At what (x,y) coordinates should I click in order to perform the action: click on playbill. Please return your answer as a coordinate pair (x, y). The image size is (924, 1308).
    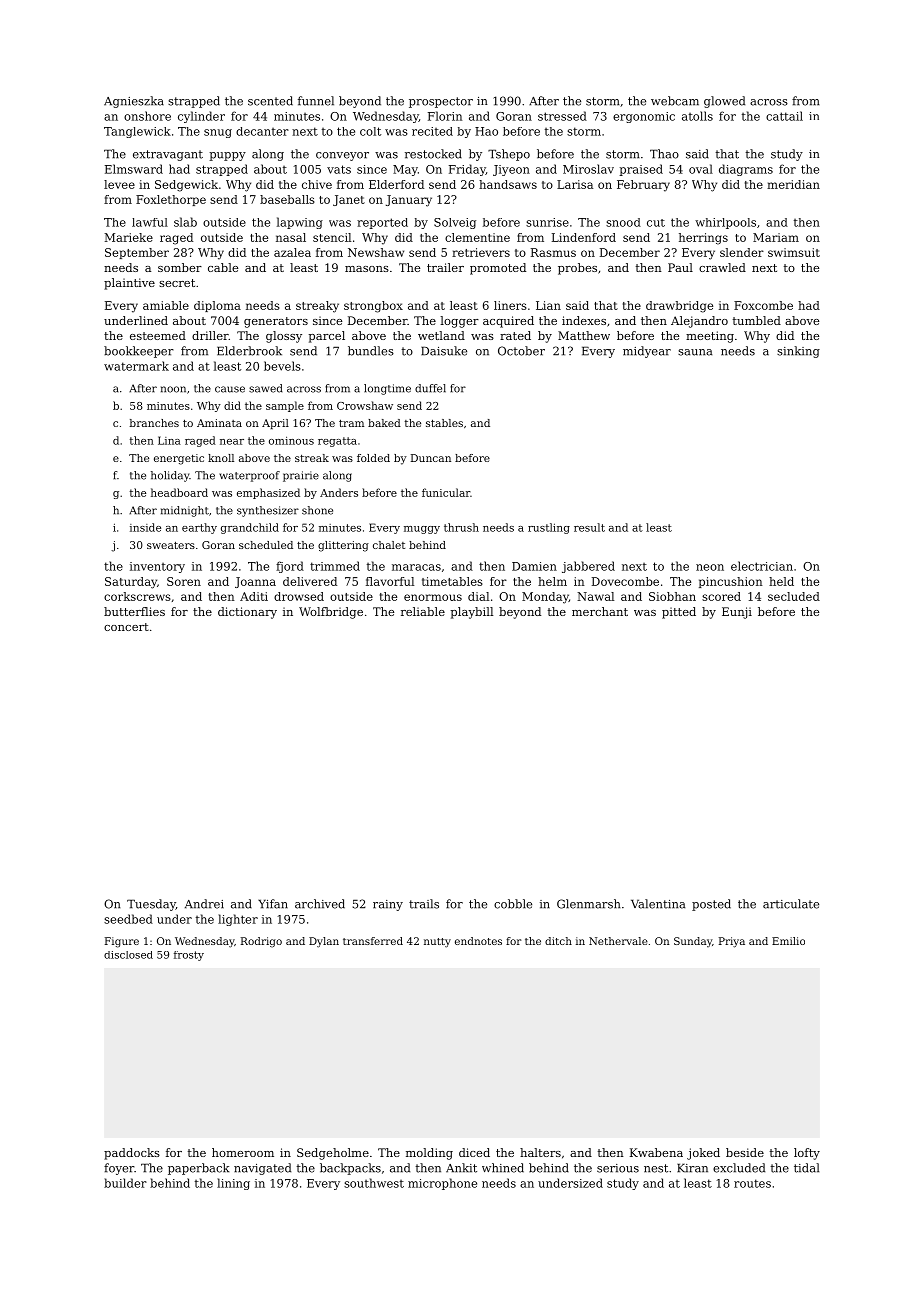
    Looking at the image, I should click on (472, 613).
